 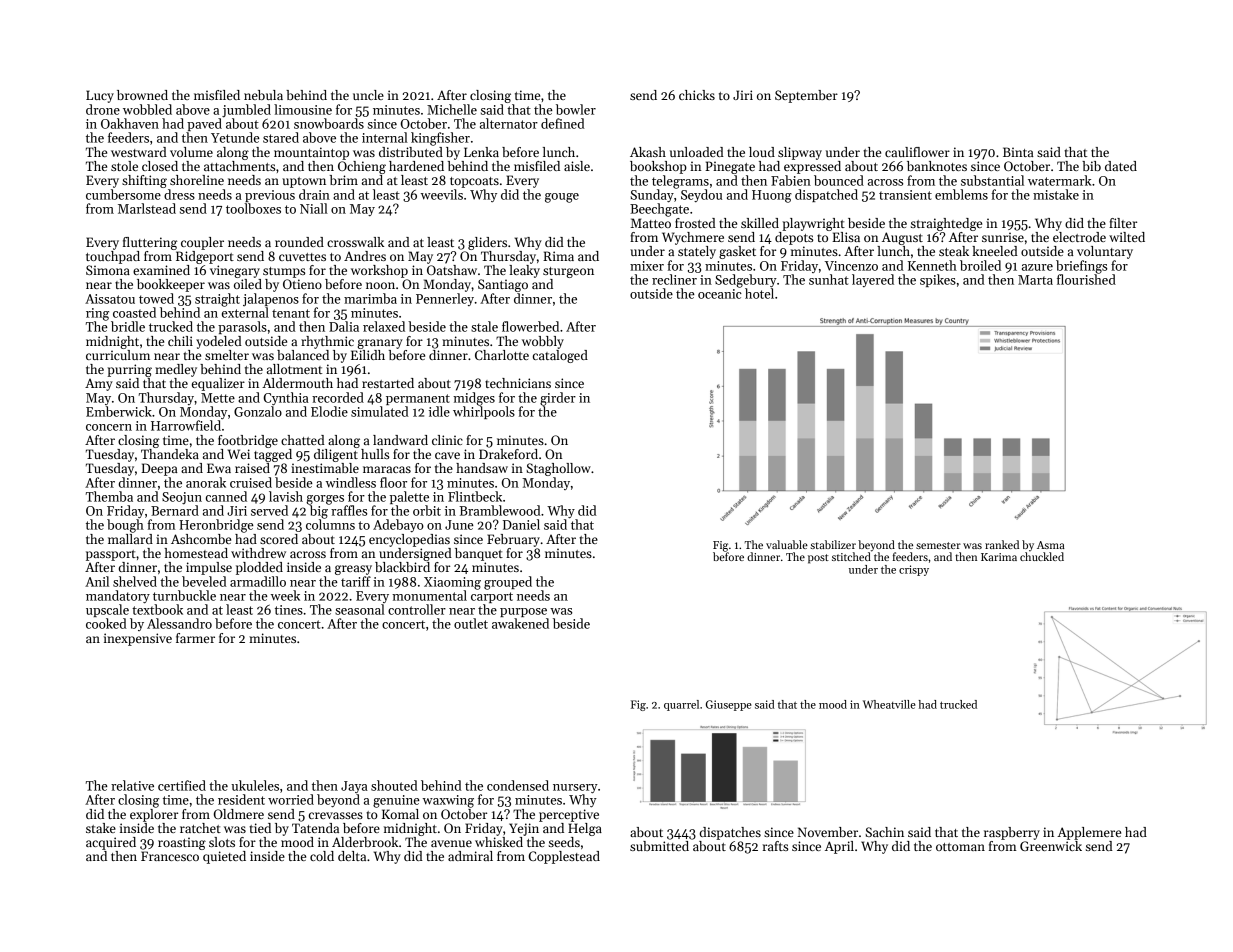 I want to click on Matteo, so click(x=651, y=223).
